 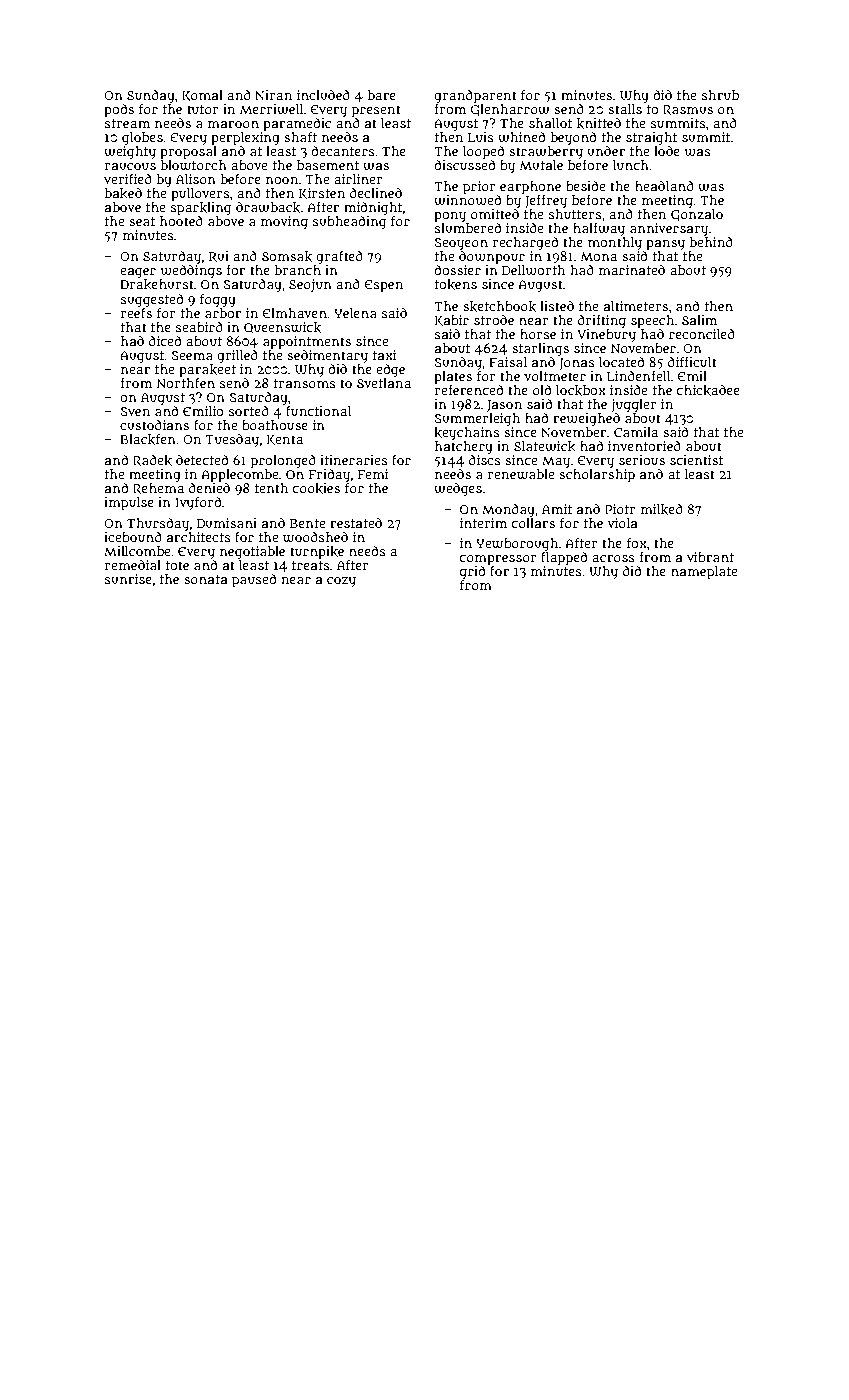 I want to click on compressor, so click(x=498, y=559).
